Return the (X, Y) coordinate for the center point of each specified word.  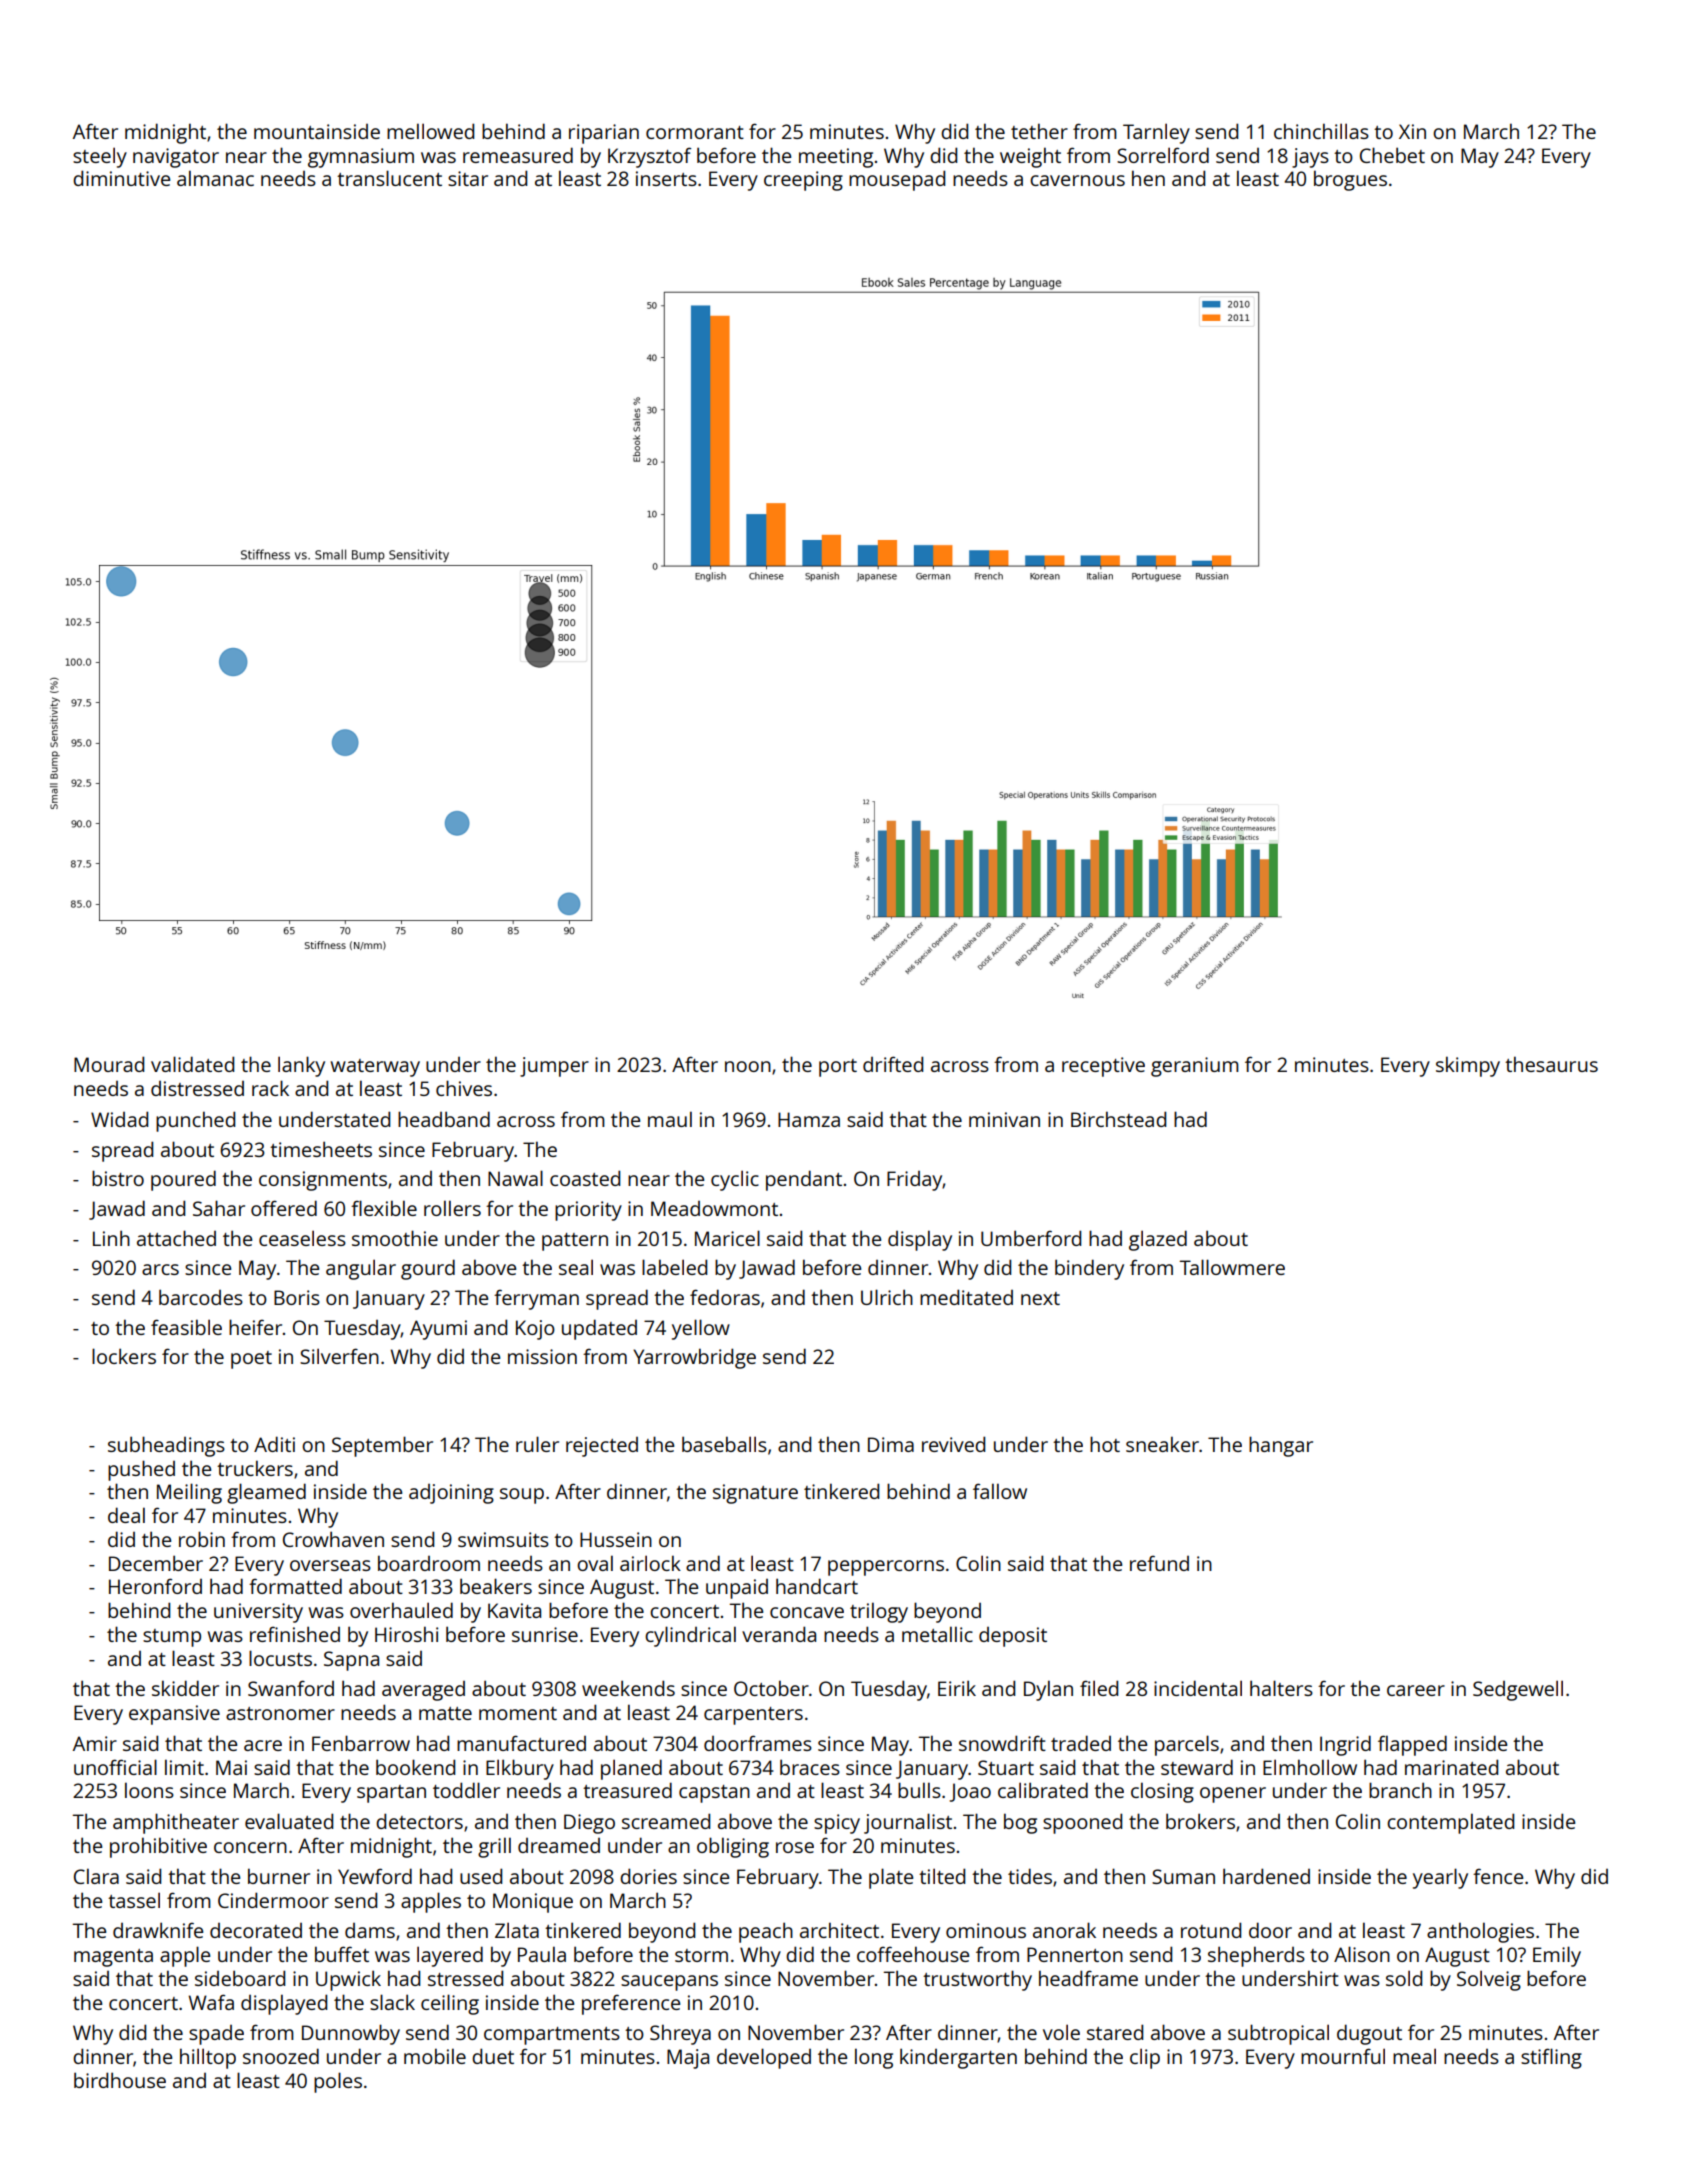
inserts (666, 178)
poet (251, 1360)
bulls (919, 1790)
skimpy (1468, 1066)
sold (1404, 1978)
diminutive (121, 178)
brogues (1350, 180)
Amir (95, 1743)
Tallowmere (1232, 1267)
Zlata (517, 1930)
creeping (803, 181)
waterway (375, 1068)
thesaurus (1551, 1064)
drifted (893, 1064)
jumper (554, 1067)
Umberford (1031, 1238)
